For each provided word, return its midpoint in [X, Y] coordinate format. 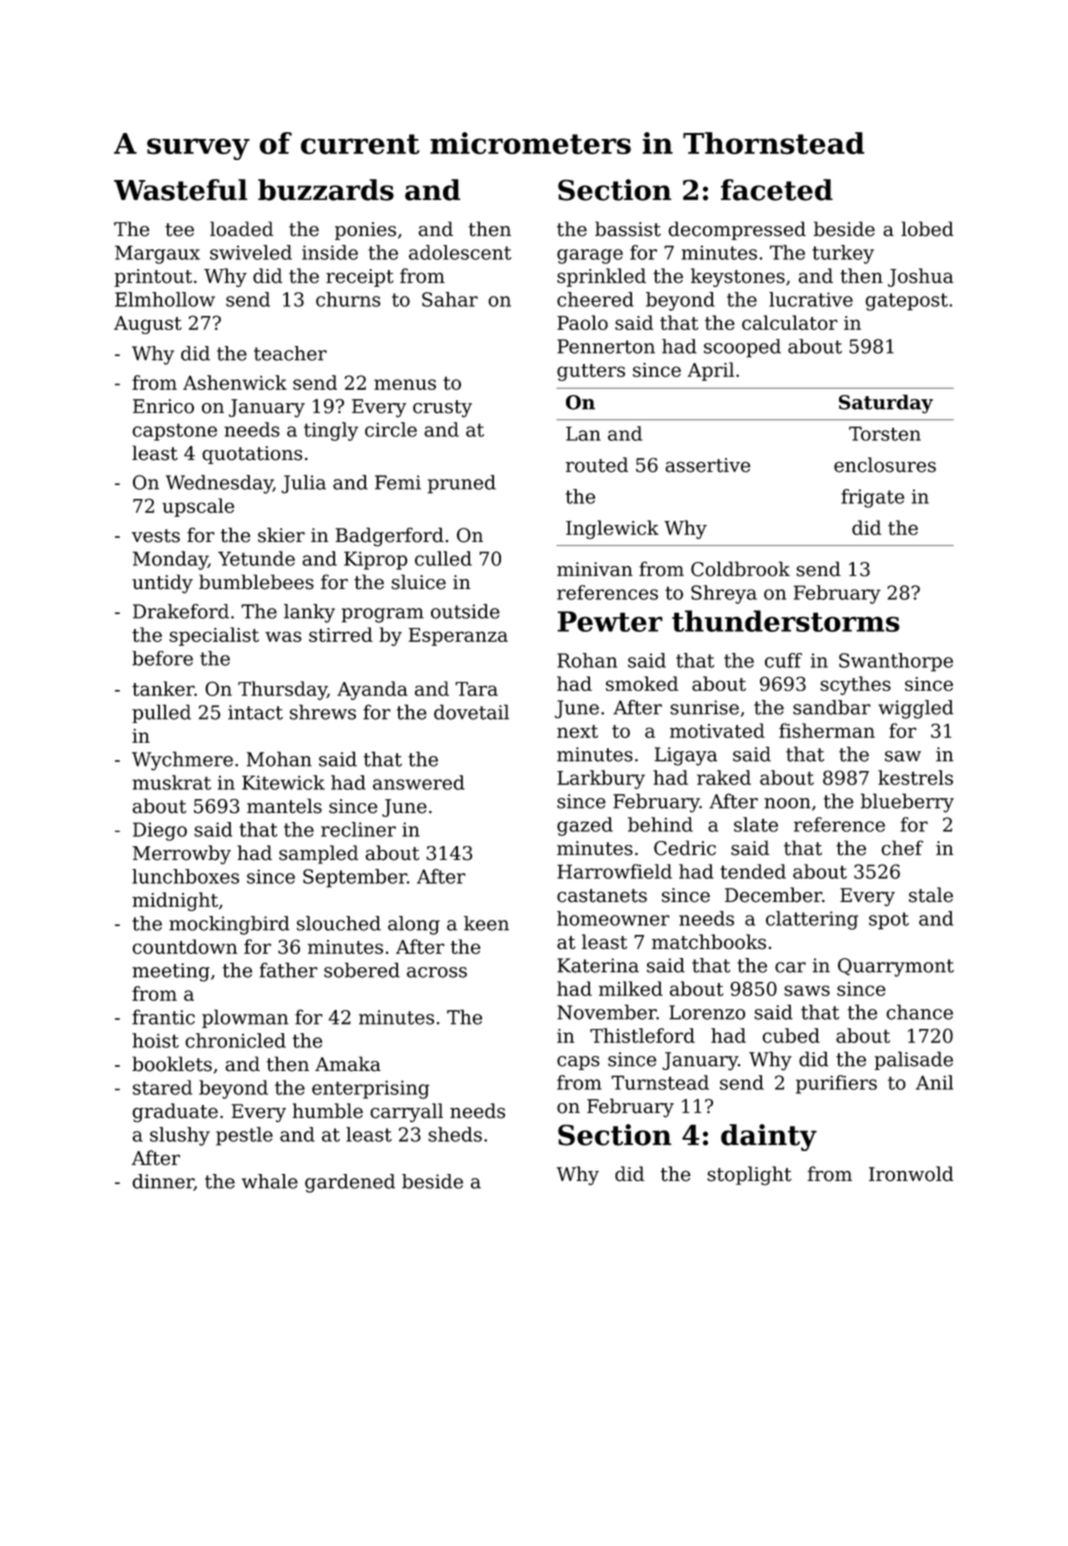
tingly [331, 431]
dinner [163, 1182]
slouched [339, 923]
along [414, 925]
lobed [927, 229]
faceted [777, 190]
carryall [406, 1112]
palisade [914, 1060]
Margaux [157, 254]
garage [590, 256]
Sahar [450, 299]
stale [931, 895]
